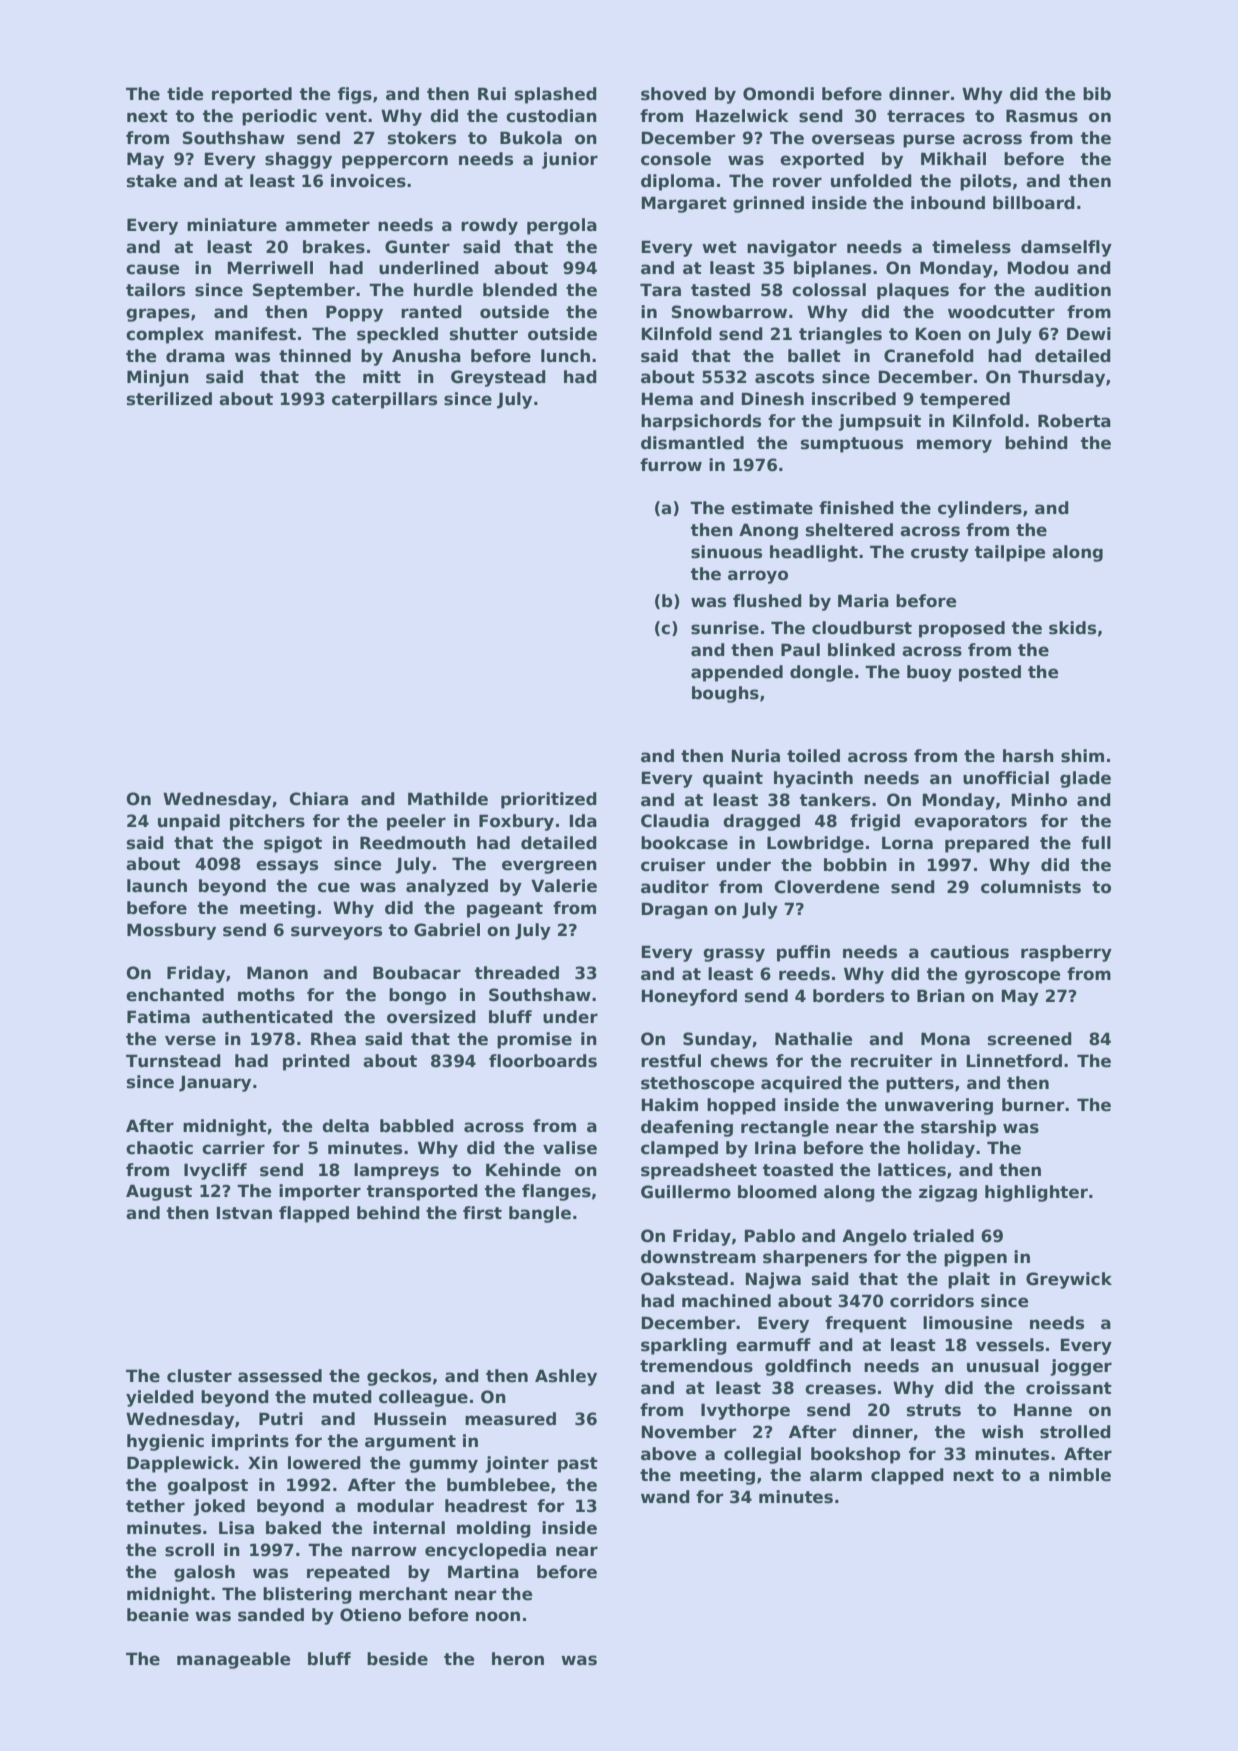 The image size is (1238, 1751). I want to click on shim, so click(1082, 756).
